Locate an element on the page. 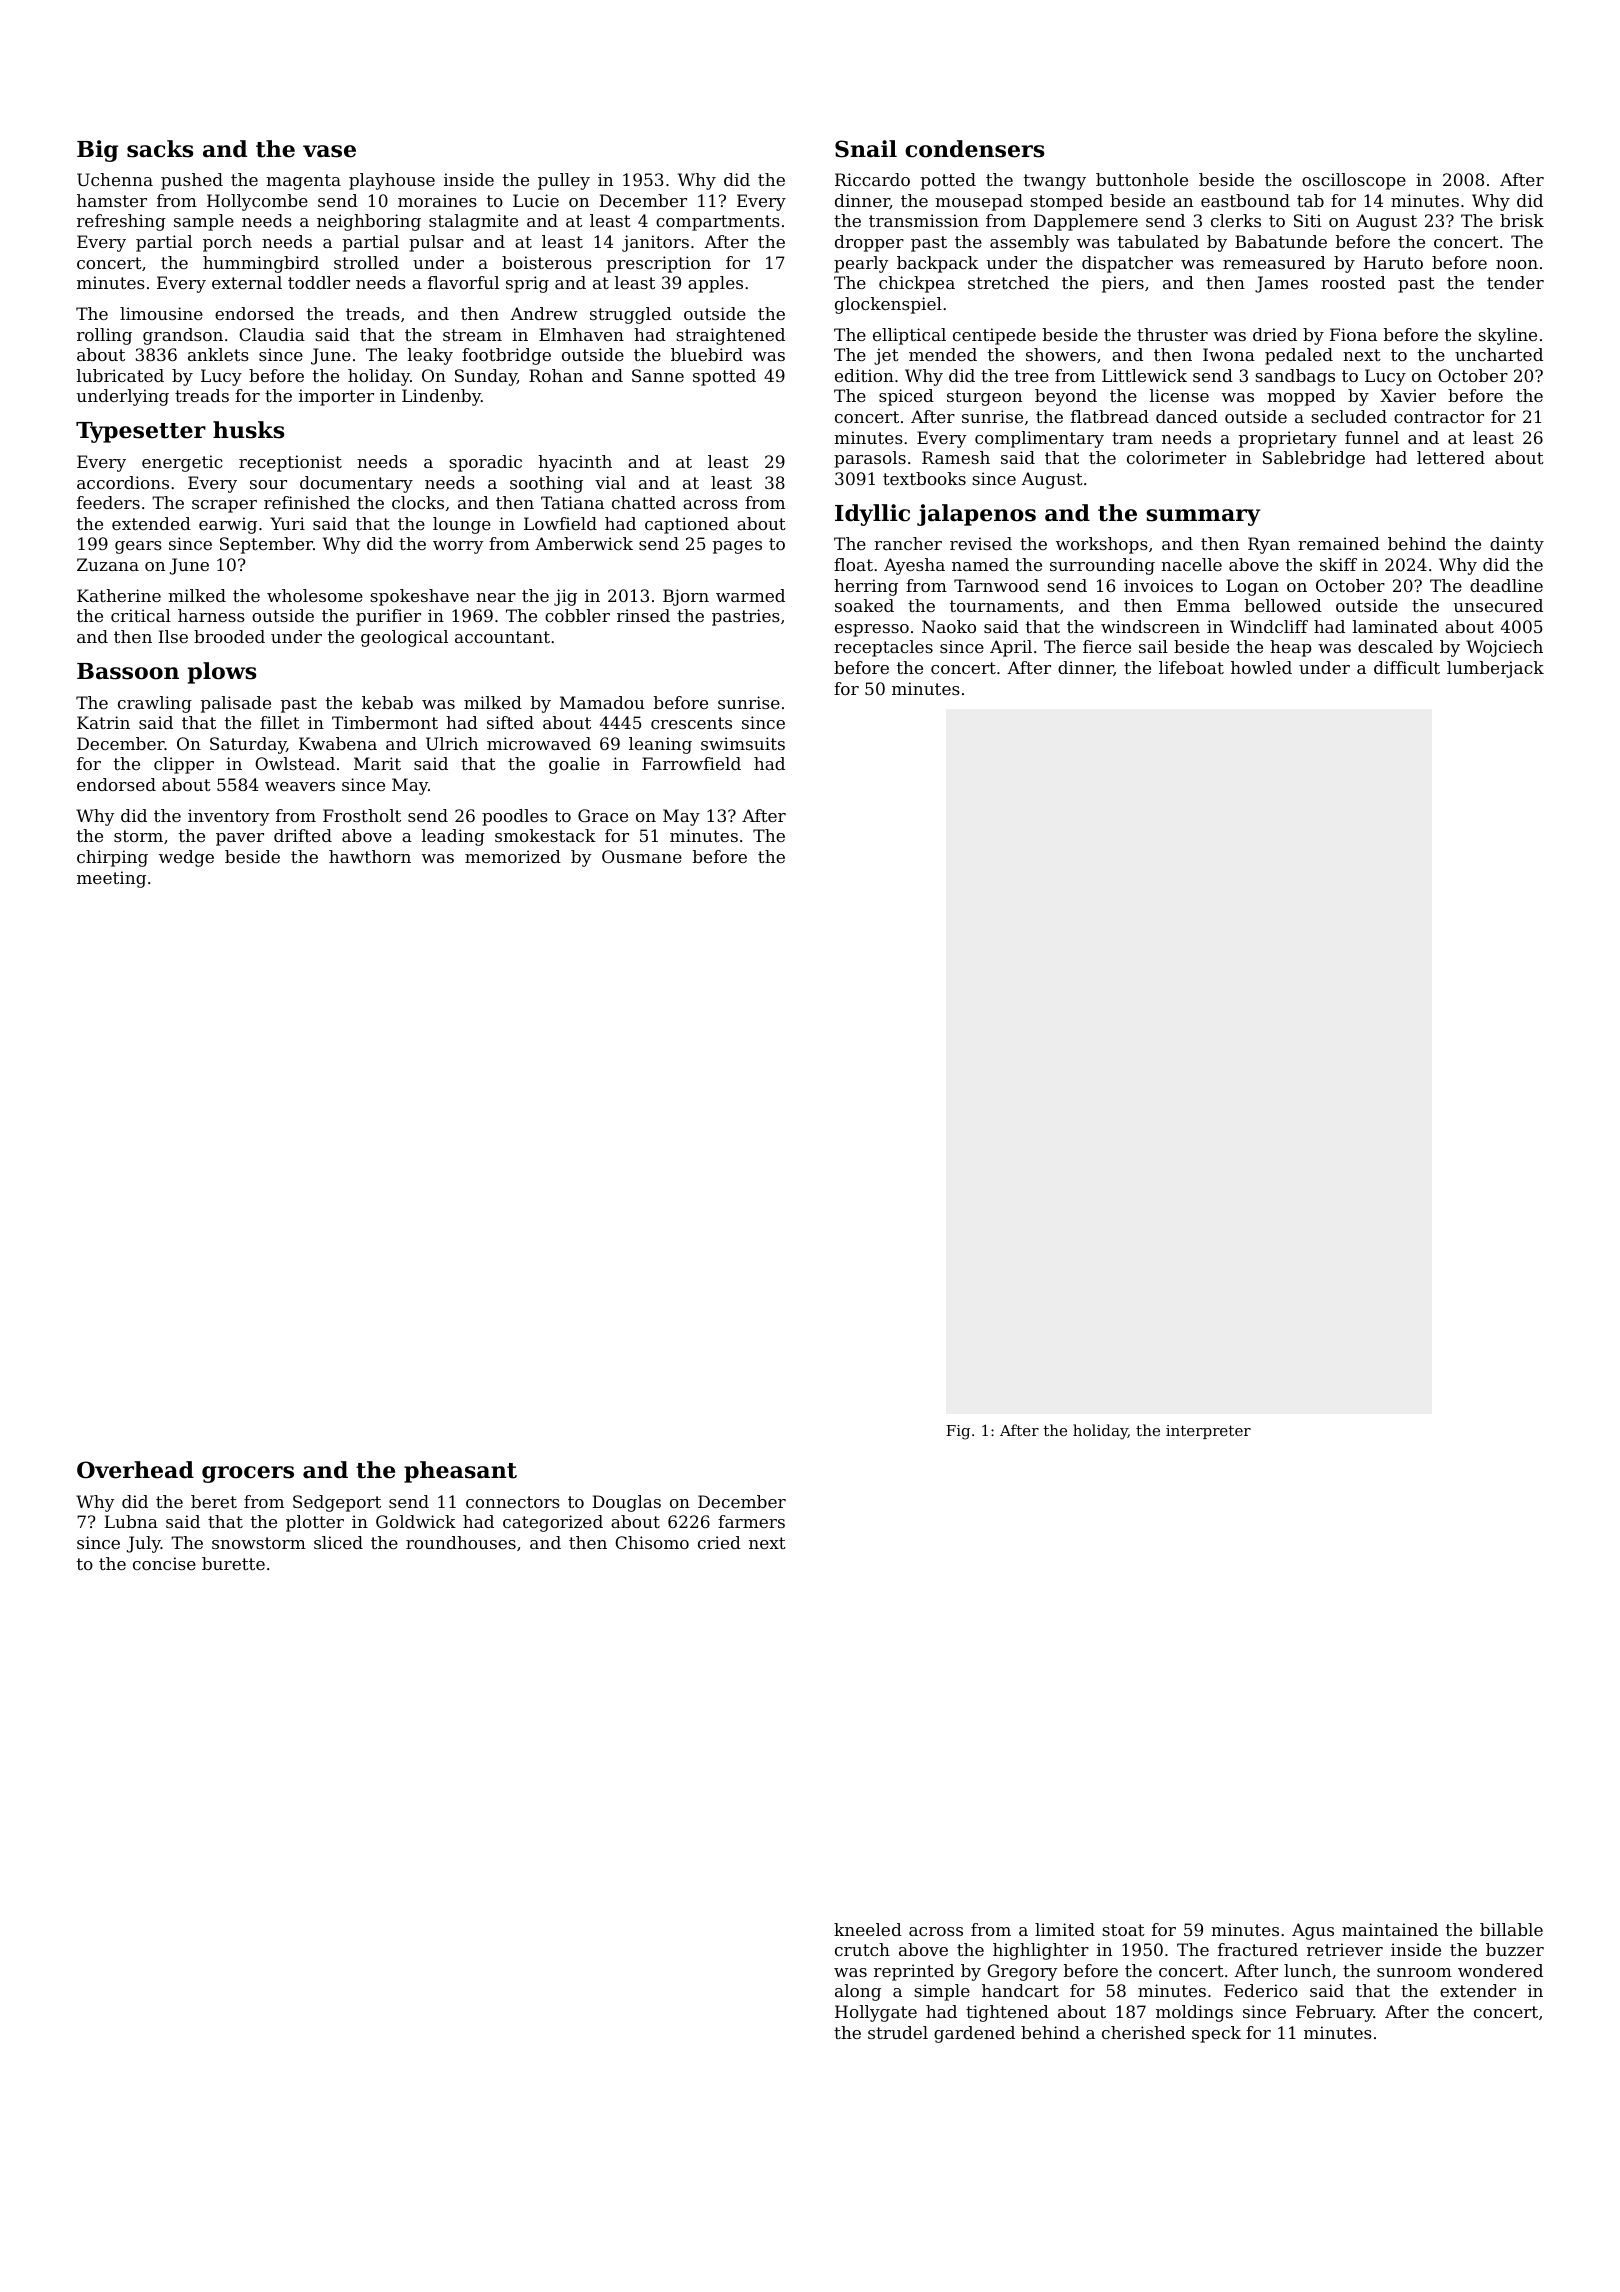 This image has height=2292, width=1620. summary is located at coordinates (1203, 517).
